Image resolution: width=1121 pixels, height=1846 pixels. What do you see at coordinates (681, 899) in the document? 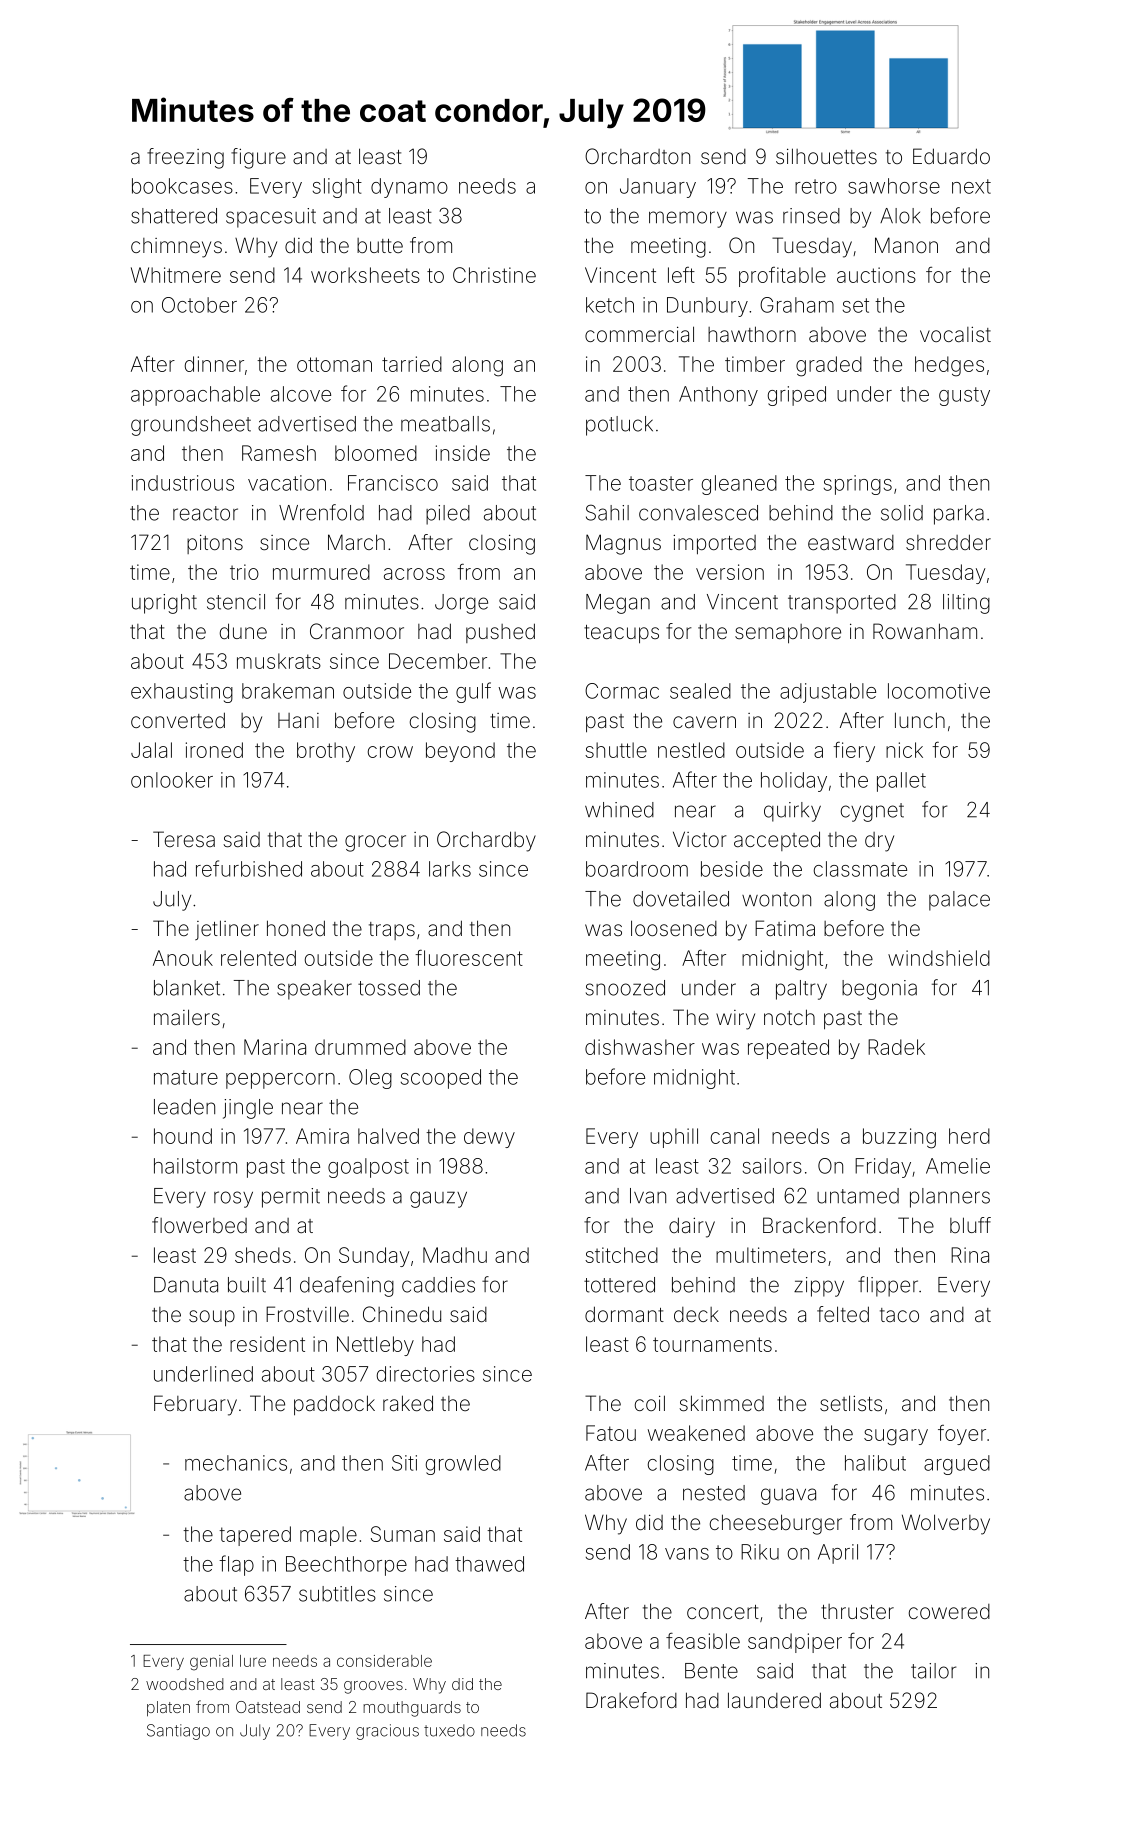
I see `dovetailed` at bounding box center [681, 899].
